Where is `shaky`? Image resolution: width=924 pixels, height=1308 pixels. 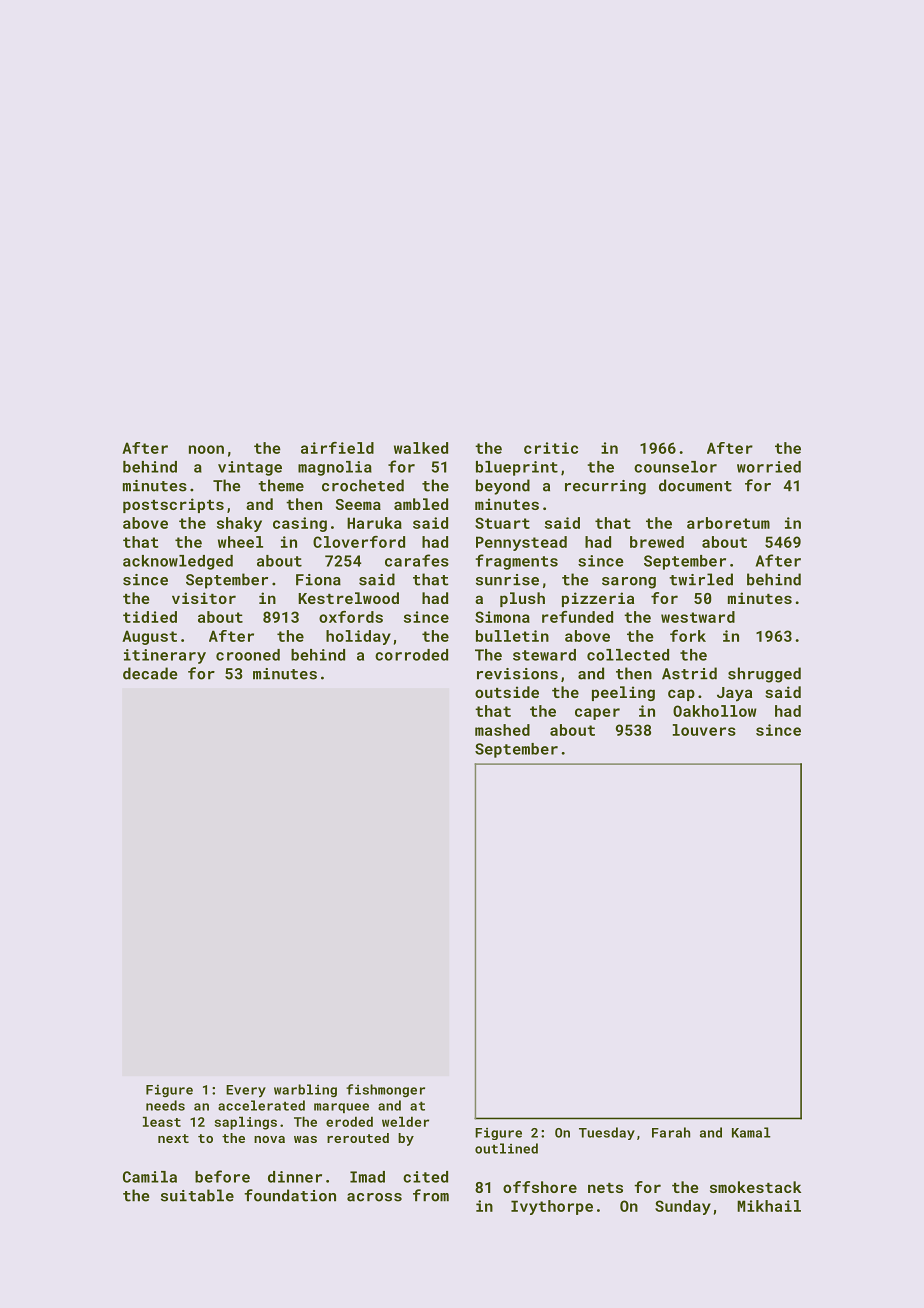
shaky is located at coordinates (239, 524).
